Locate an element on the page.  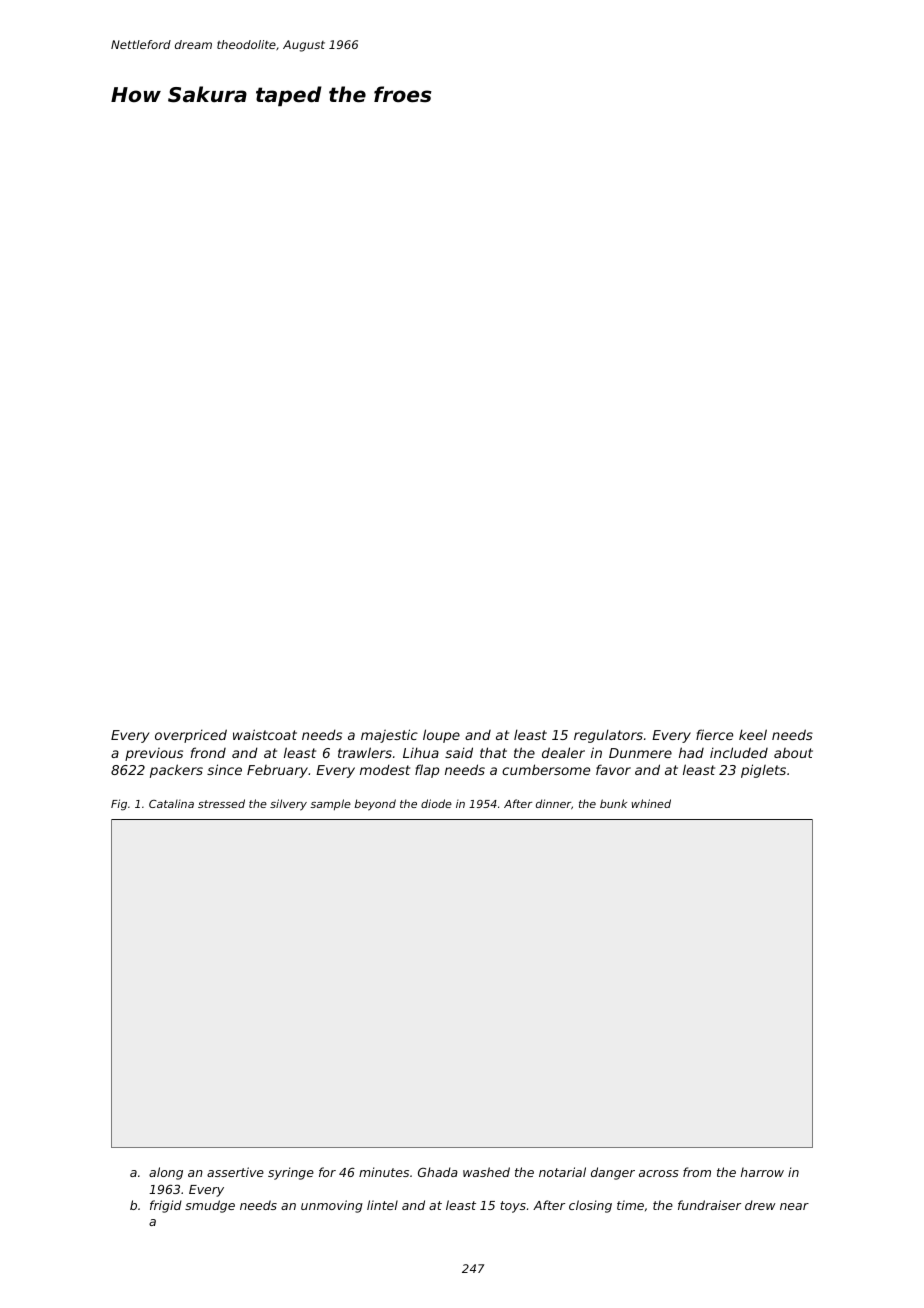
previous is located at coordinates (154, 754).
